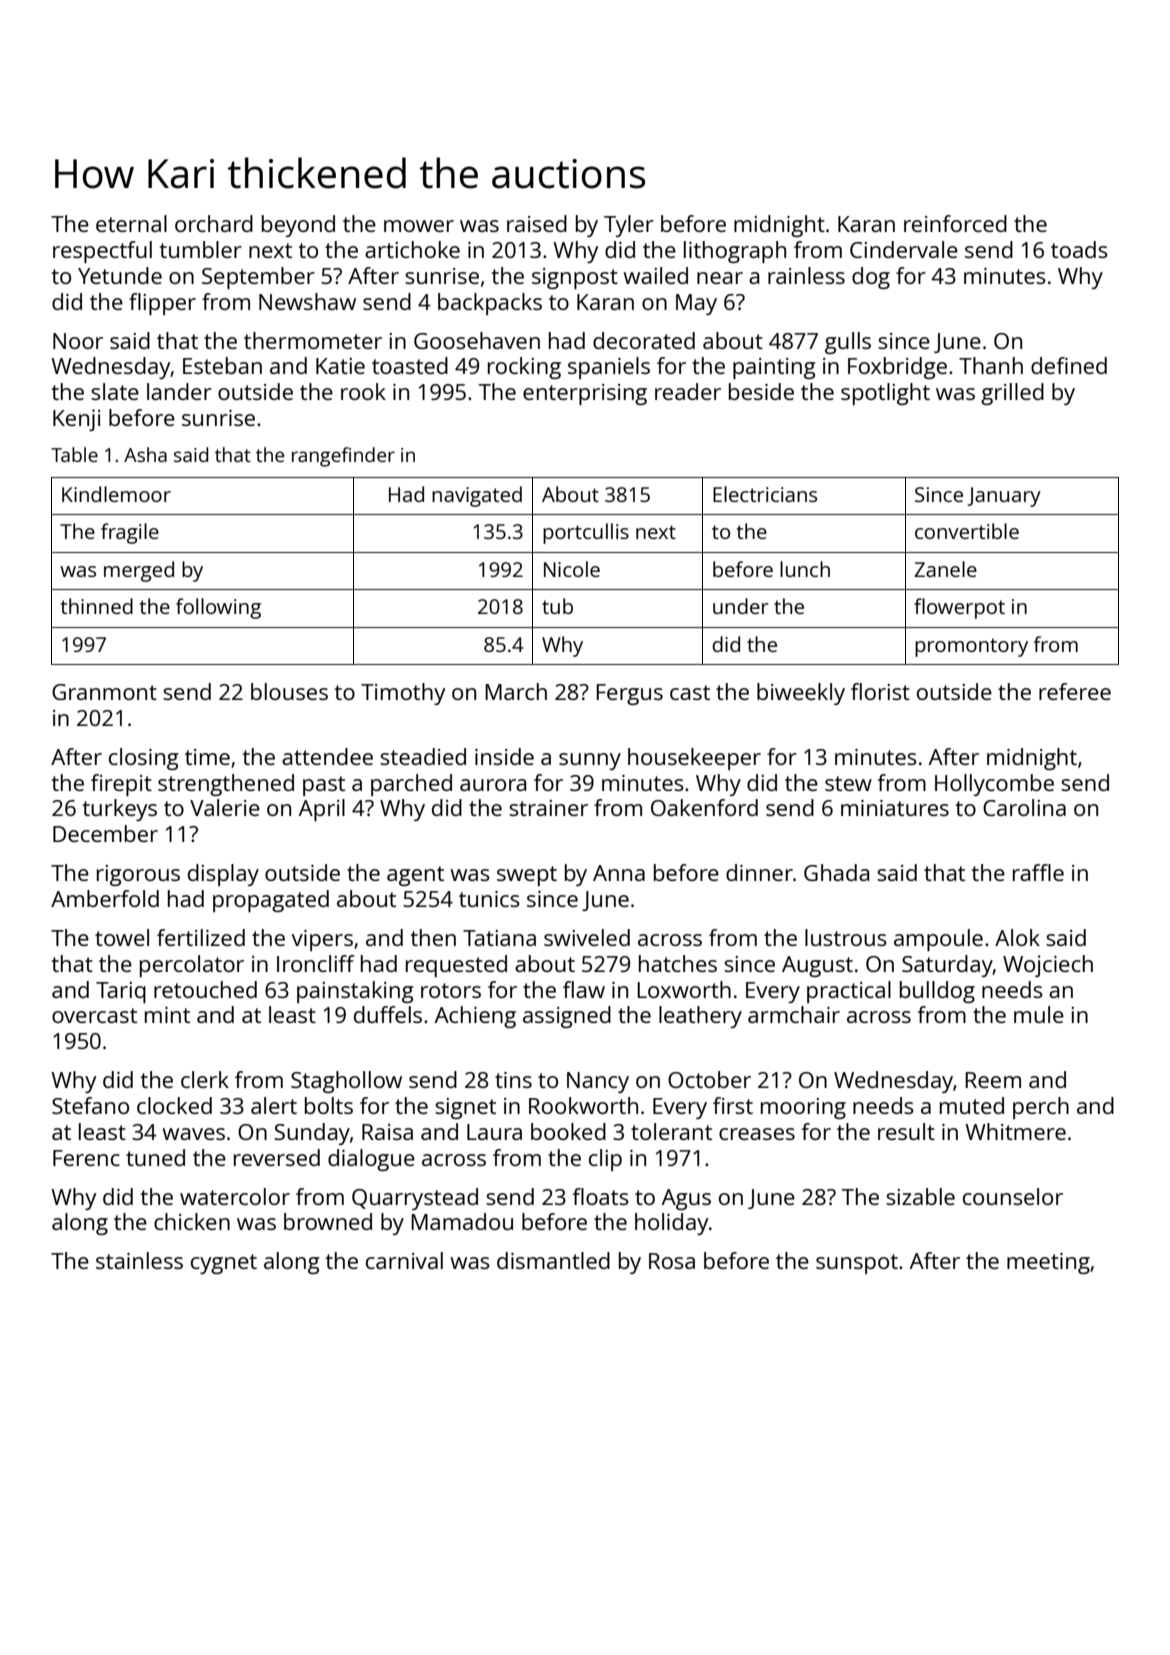 The image size is (1170, 1655). What do you see at coordinates (477, 340) in the screenshot?
I see `Goosehaven` at bounding box center [477, 340].
